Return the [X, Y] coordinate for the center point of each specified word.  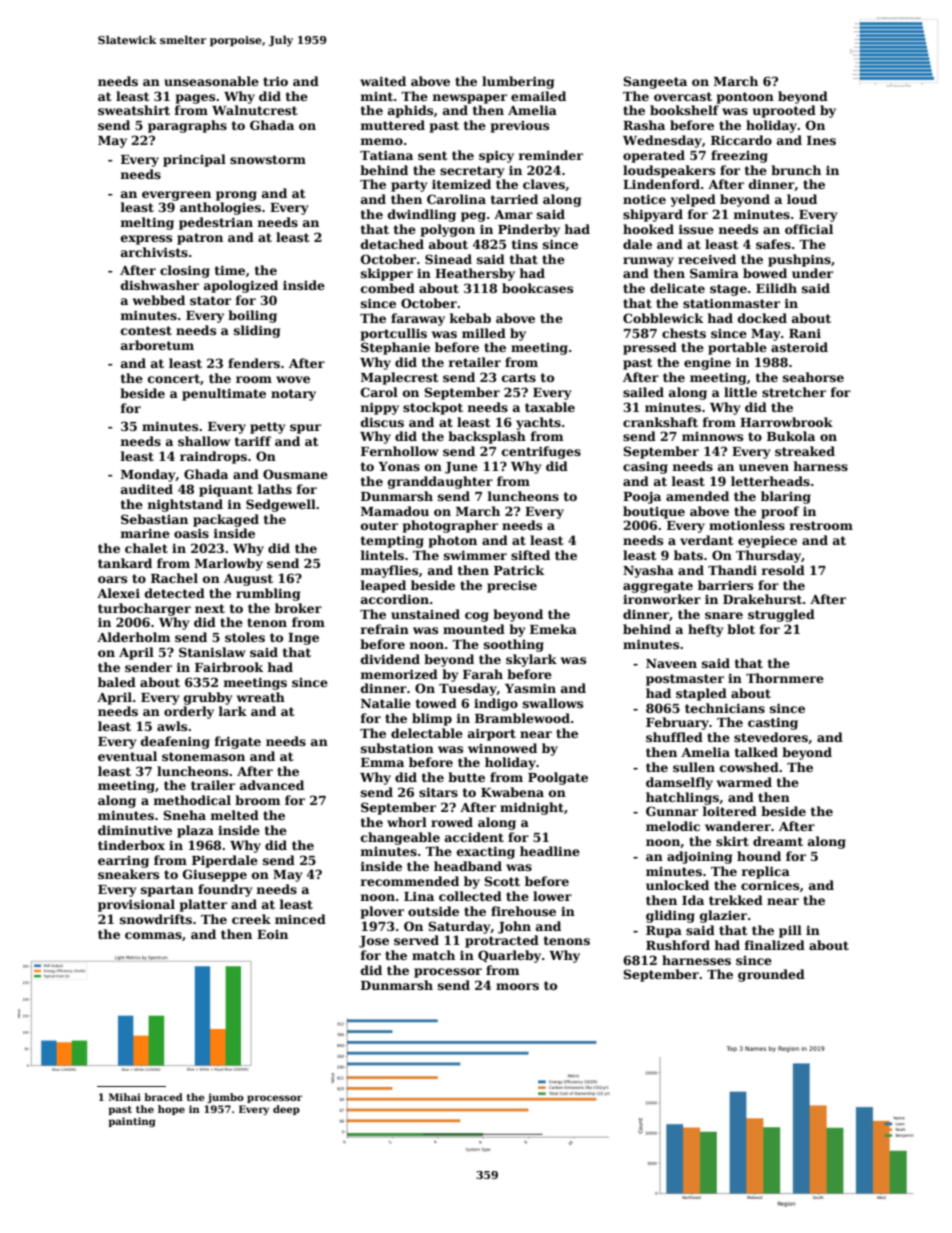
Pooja [642, 497]
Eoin [272, 934]
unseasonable [211, 81]
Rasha [644, 125]
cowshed [749, 767]
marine [145, 533]
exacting [486, 852]
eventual [127, 756]
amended [697, 496]
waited [383, 81]
